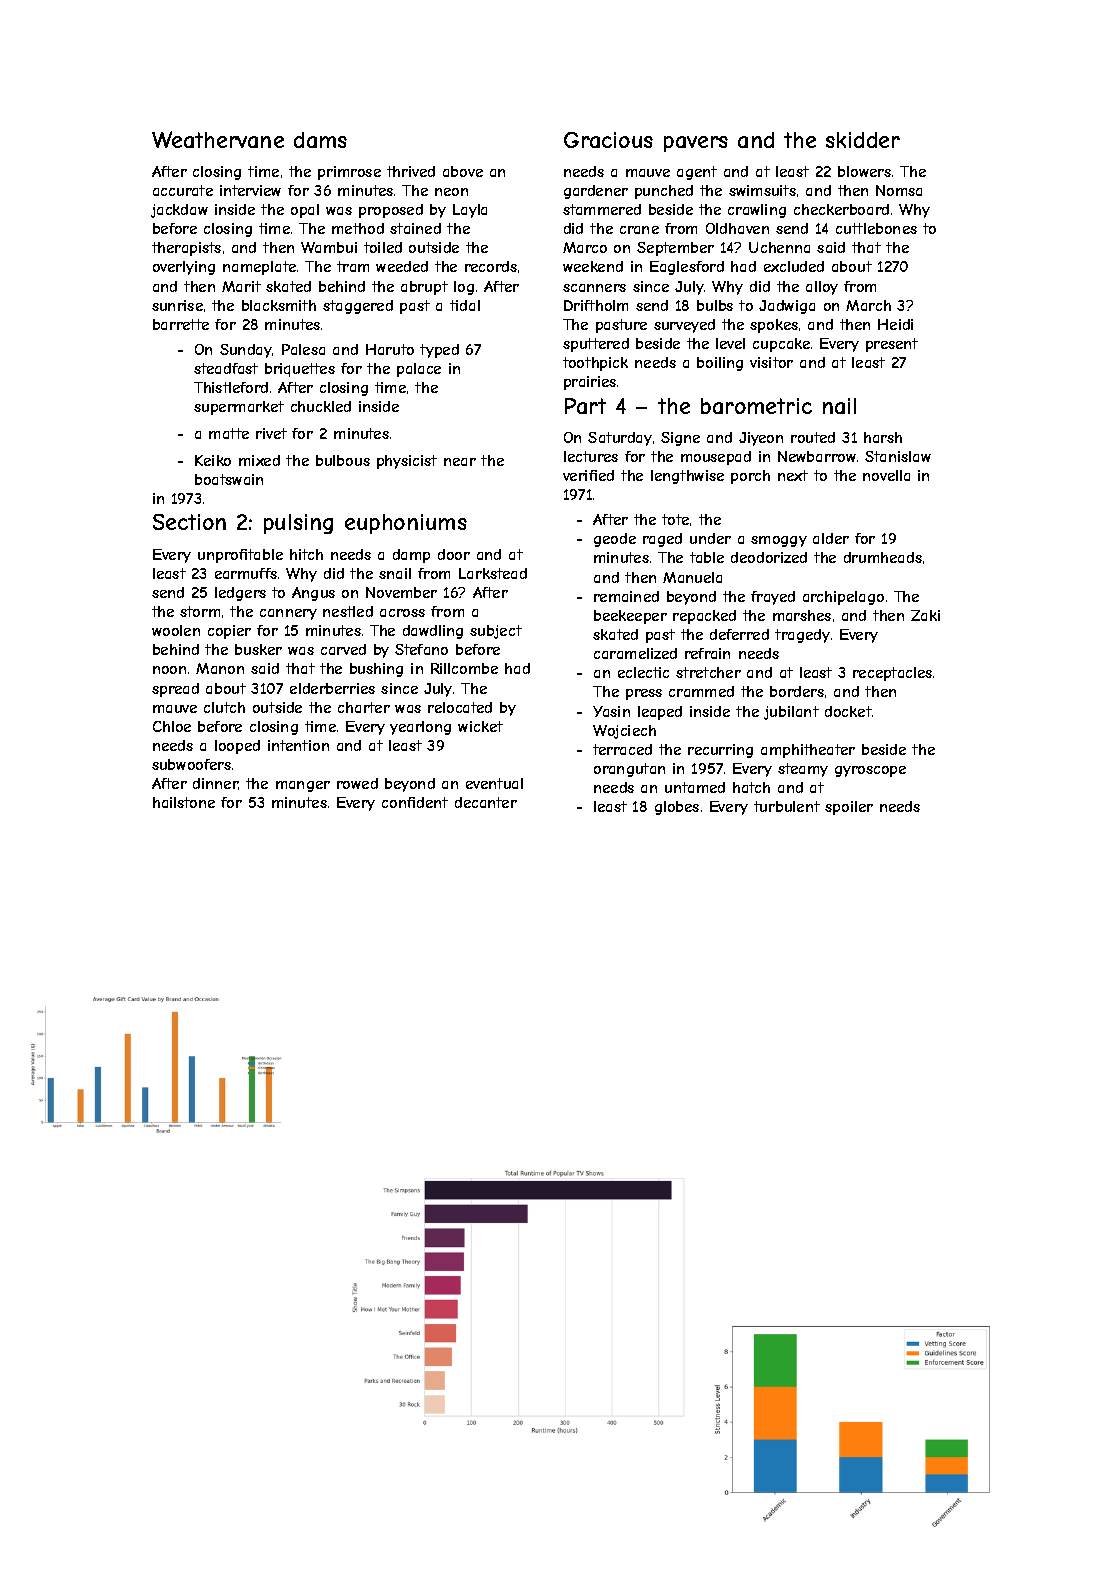  What do you see at coordinates (218, 139) in the page?
I see `Weathervane` at bounding box center [218, 139].
